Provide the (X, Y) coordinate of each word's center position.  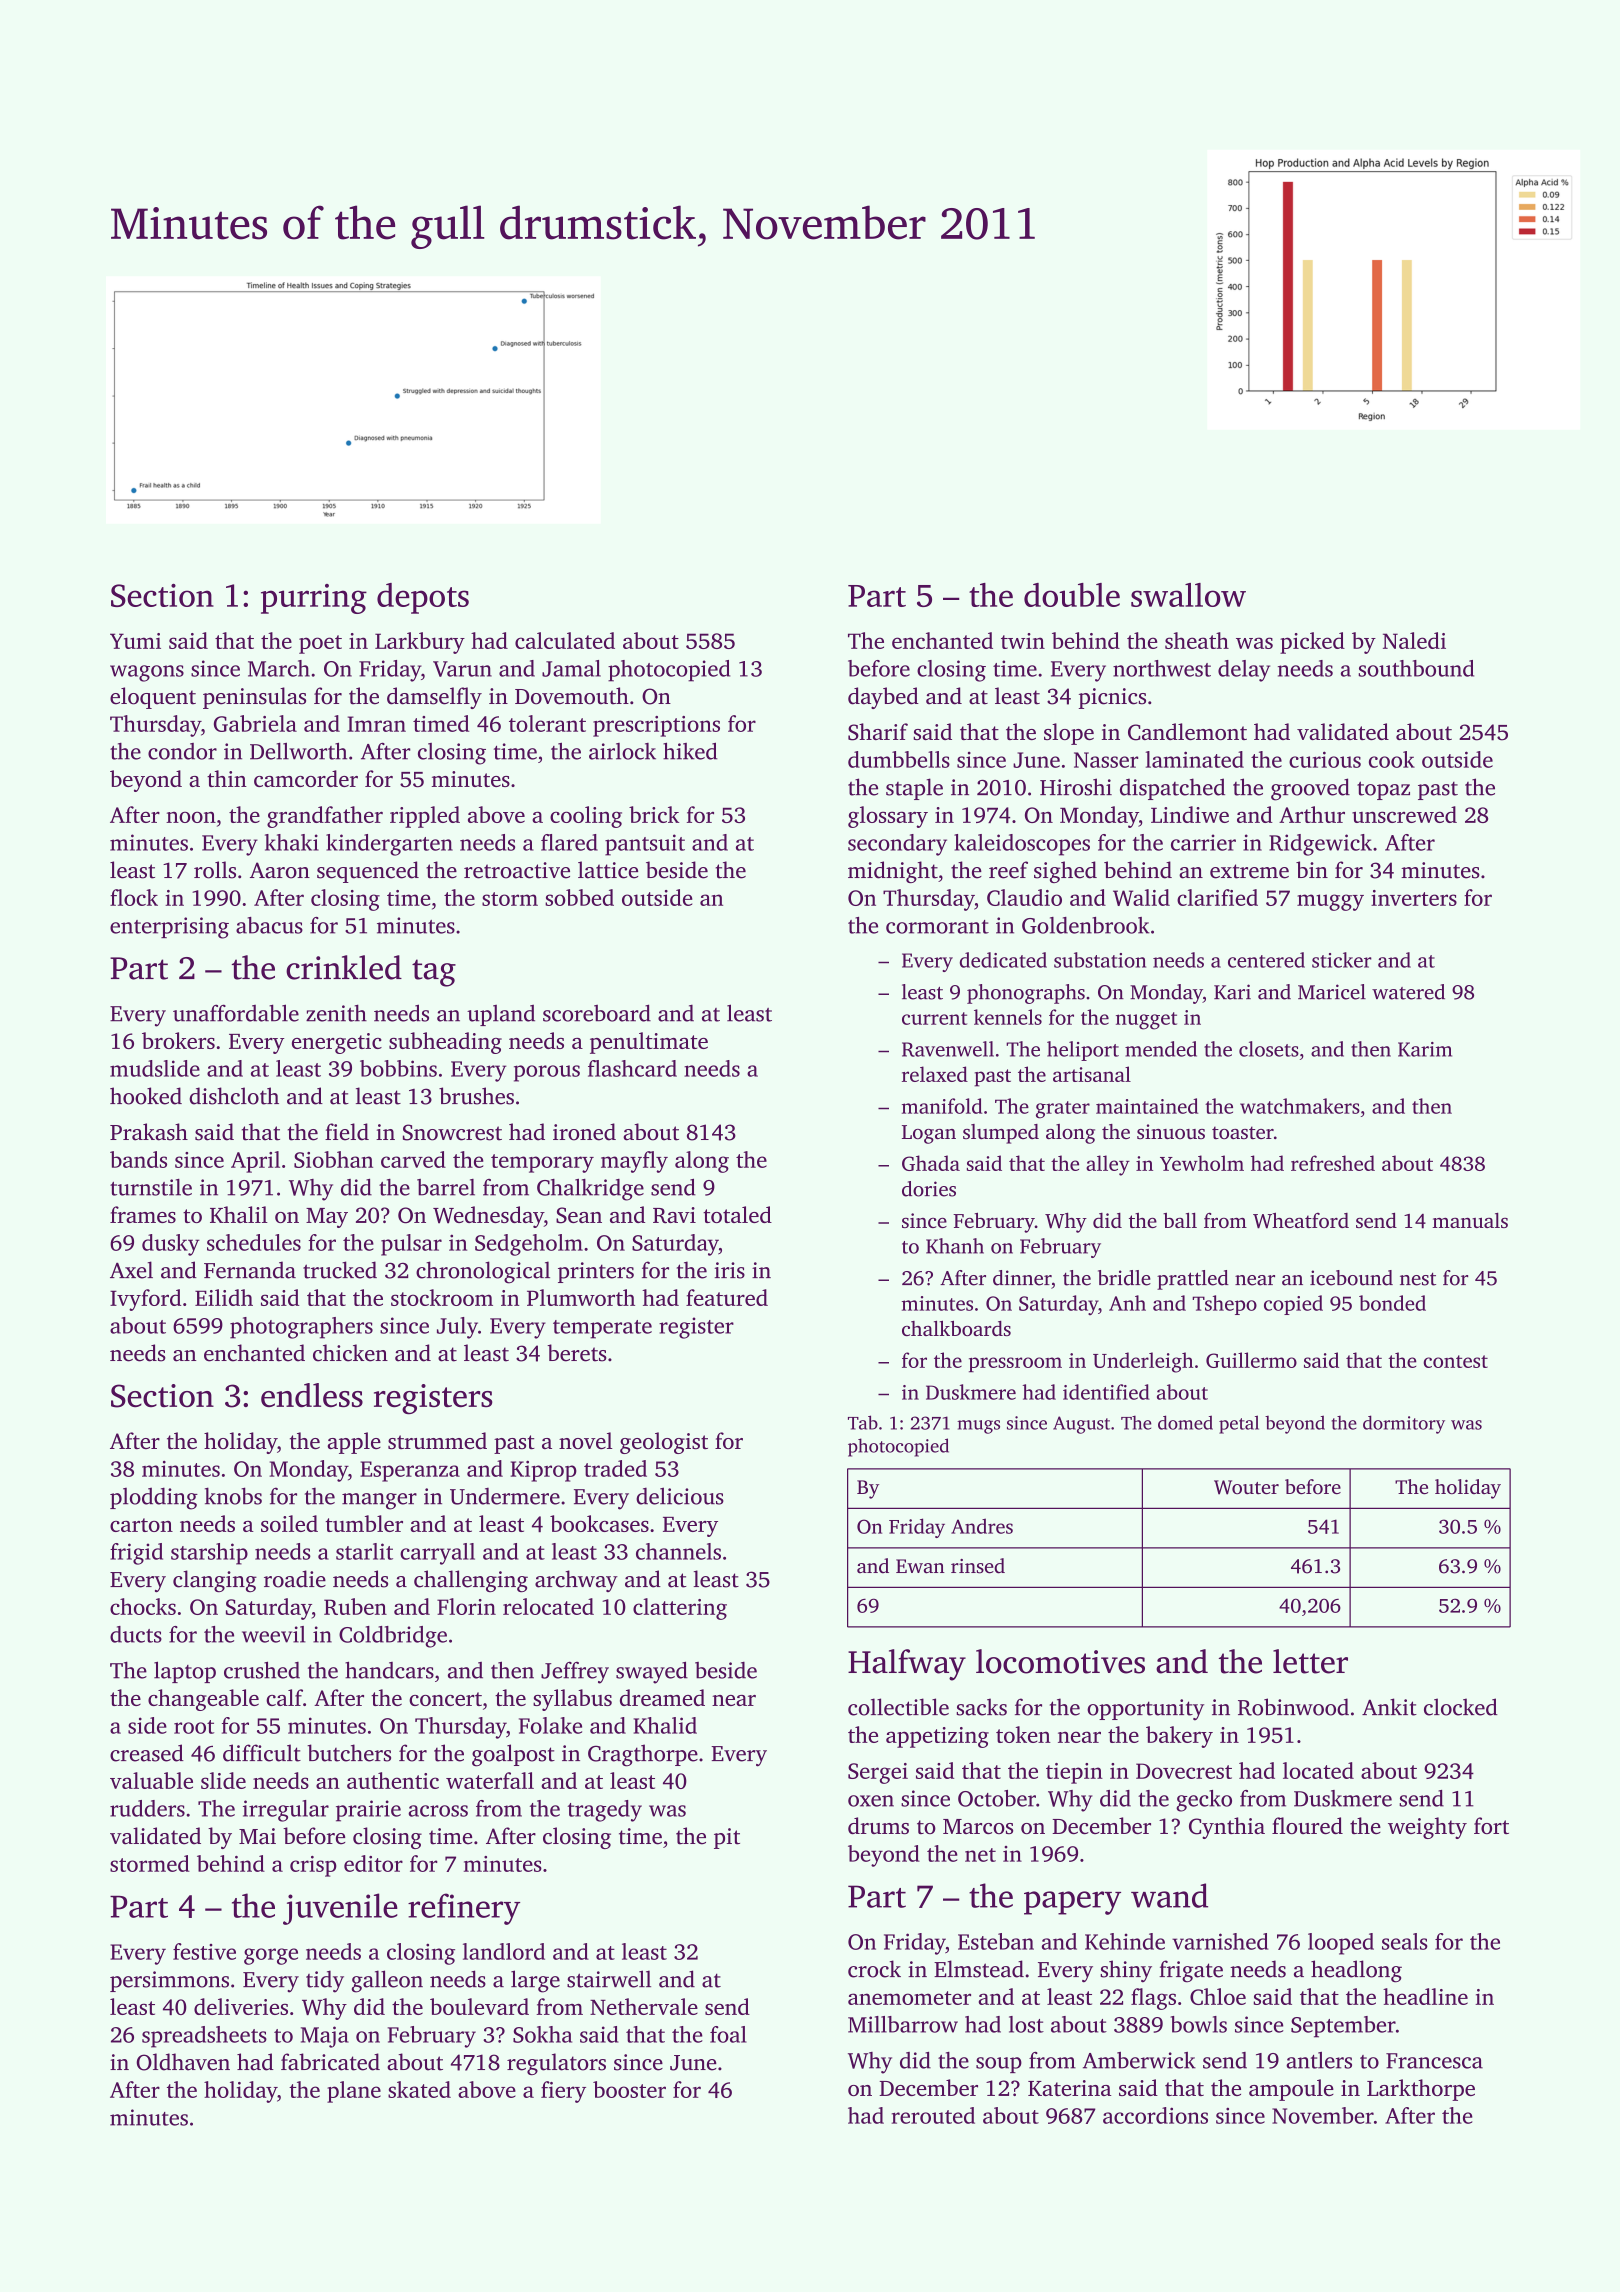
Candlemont (1187, 732)
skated (419, 2089)
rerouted (933, 2115)
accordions (1155, 2115)
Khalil (239, 1214)
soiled (289, 1523)
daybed (883, 698)
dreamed (662, 1697)
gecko (1204, 1801)
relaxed (935, 1074)
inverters (1414, 898)
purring (314, 599)
